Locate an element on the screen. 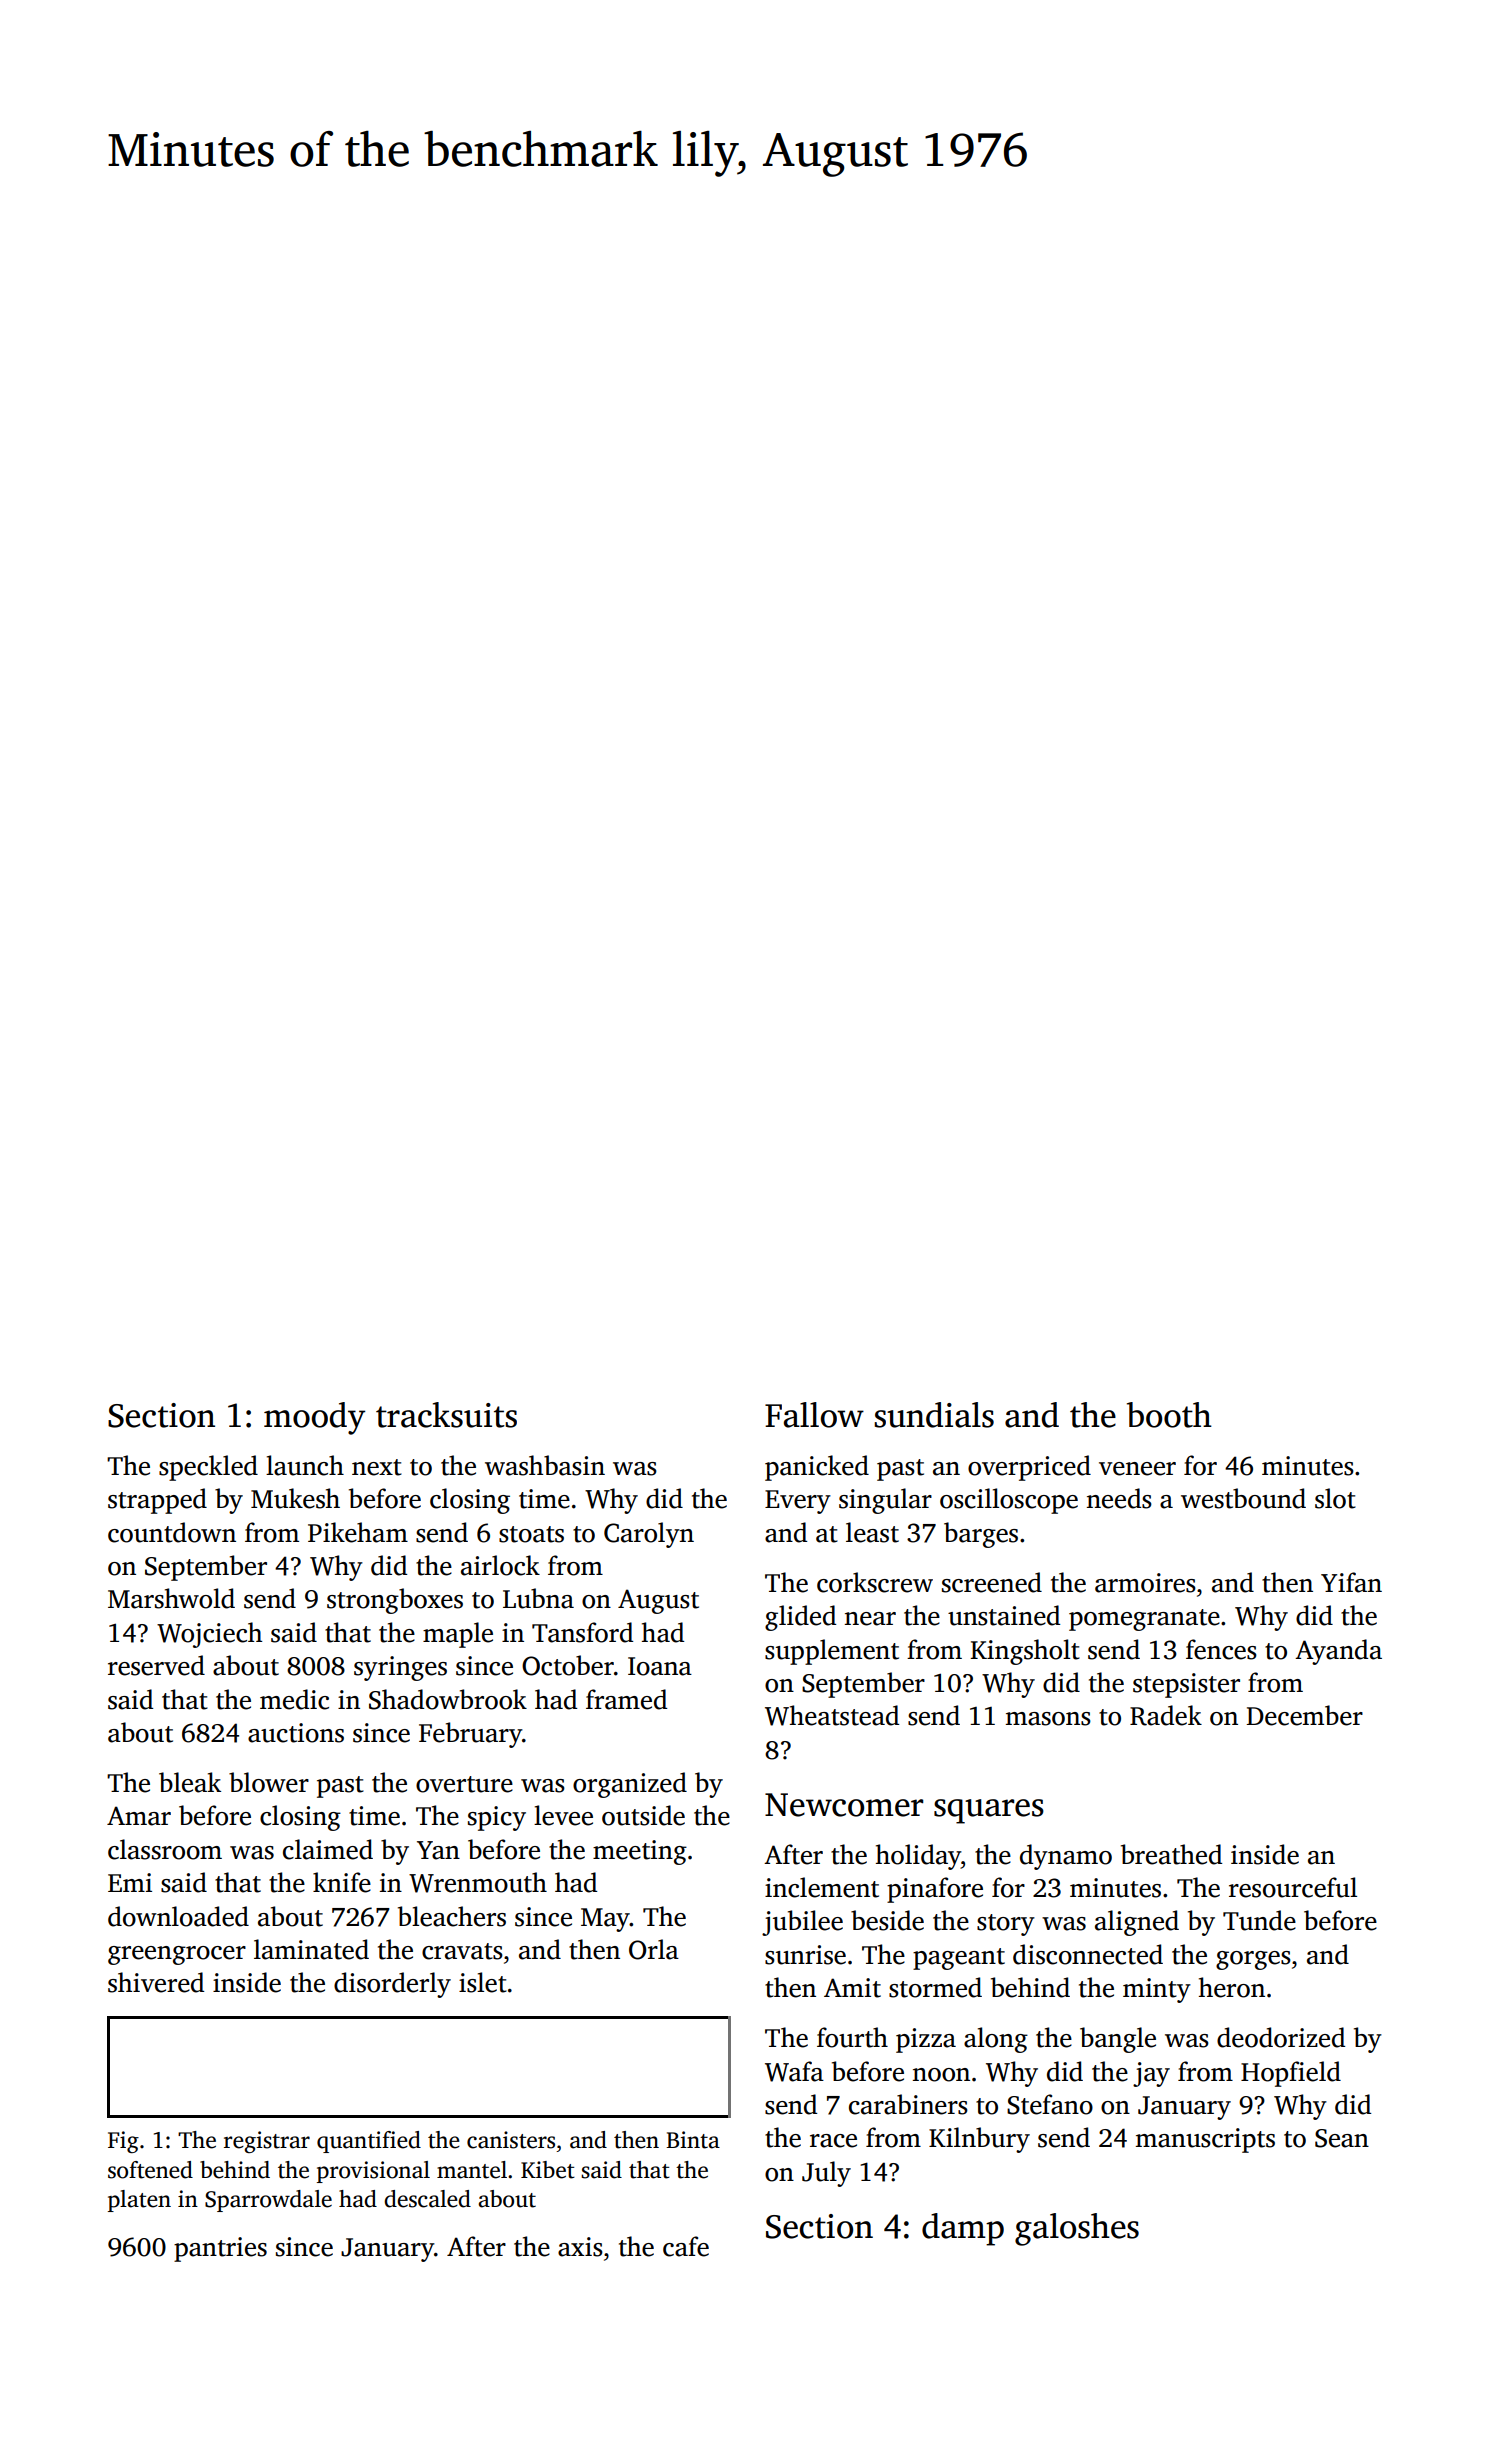 Image resolution: width=1496 pixels, height=2464 pixels. strongboxes is located at coordinates (395, 1601).
